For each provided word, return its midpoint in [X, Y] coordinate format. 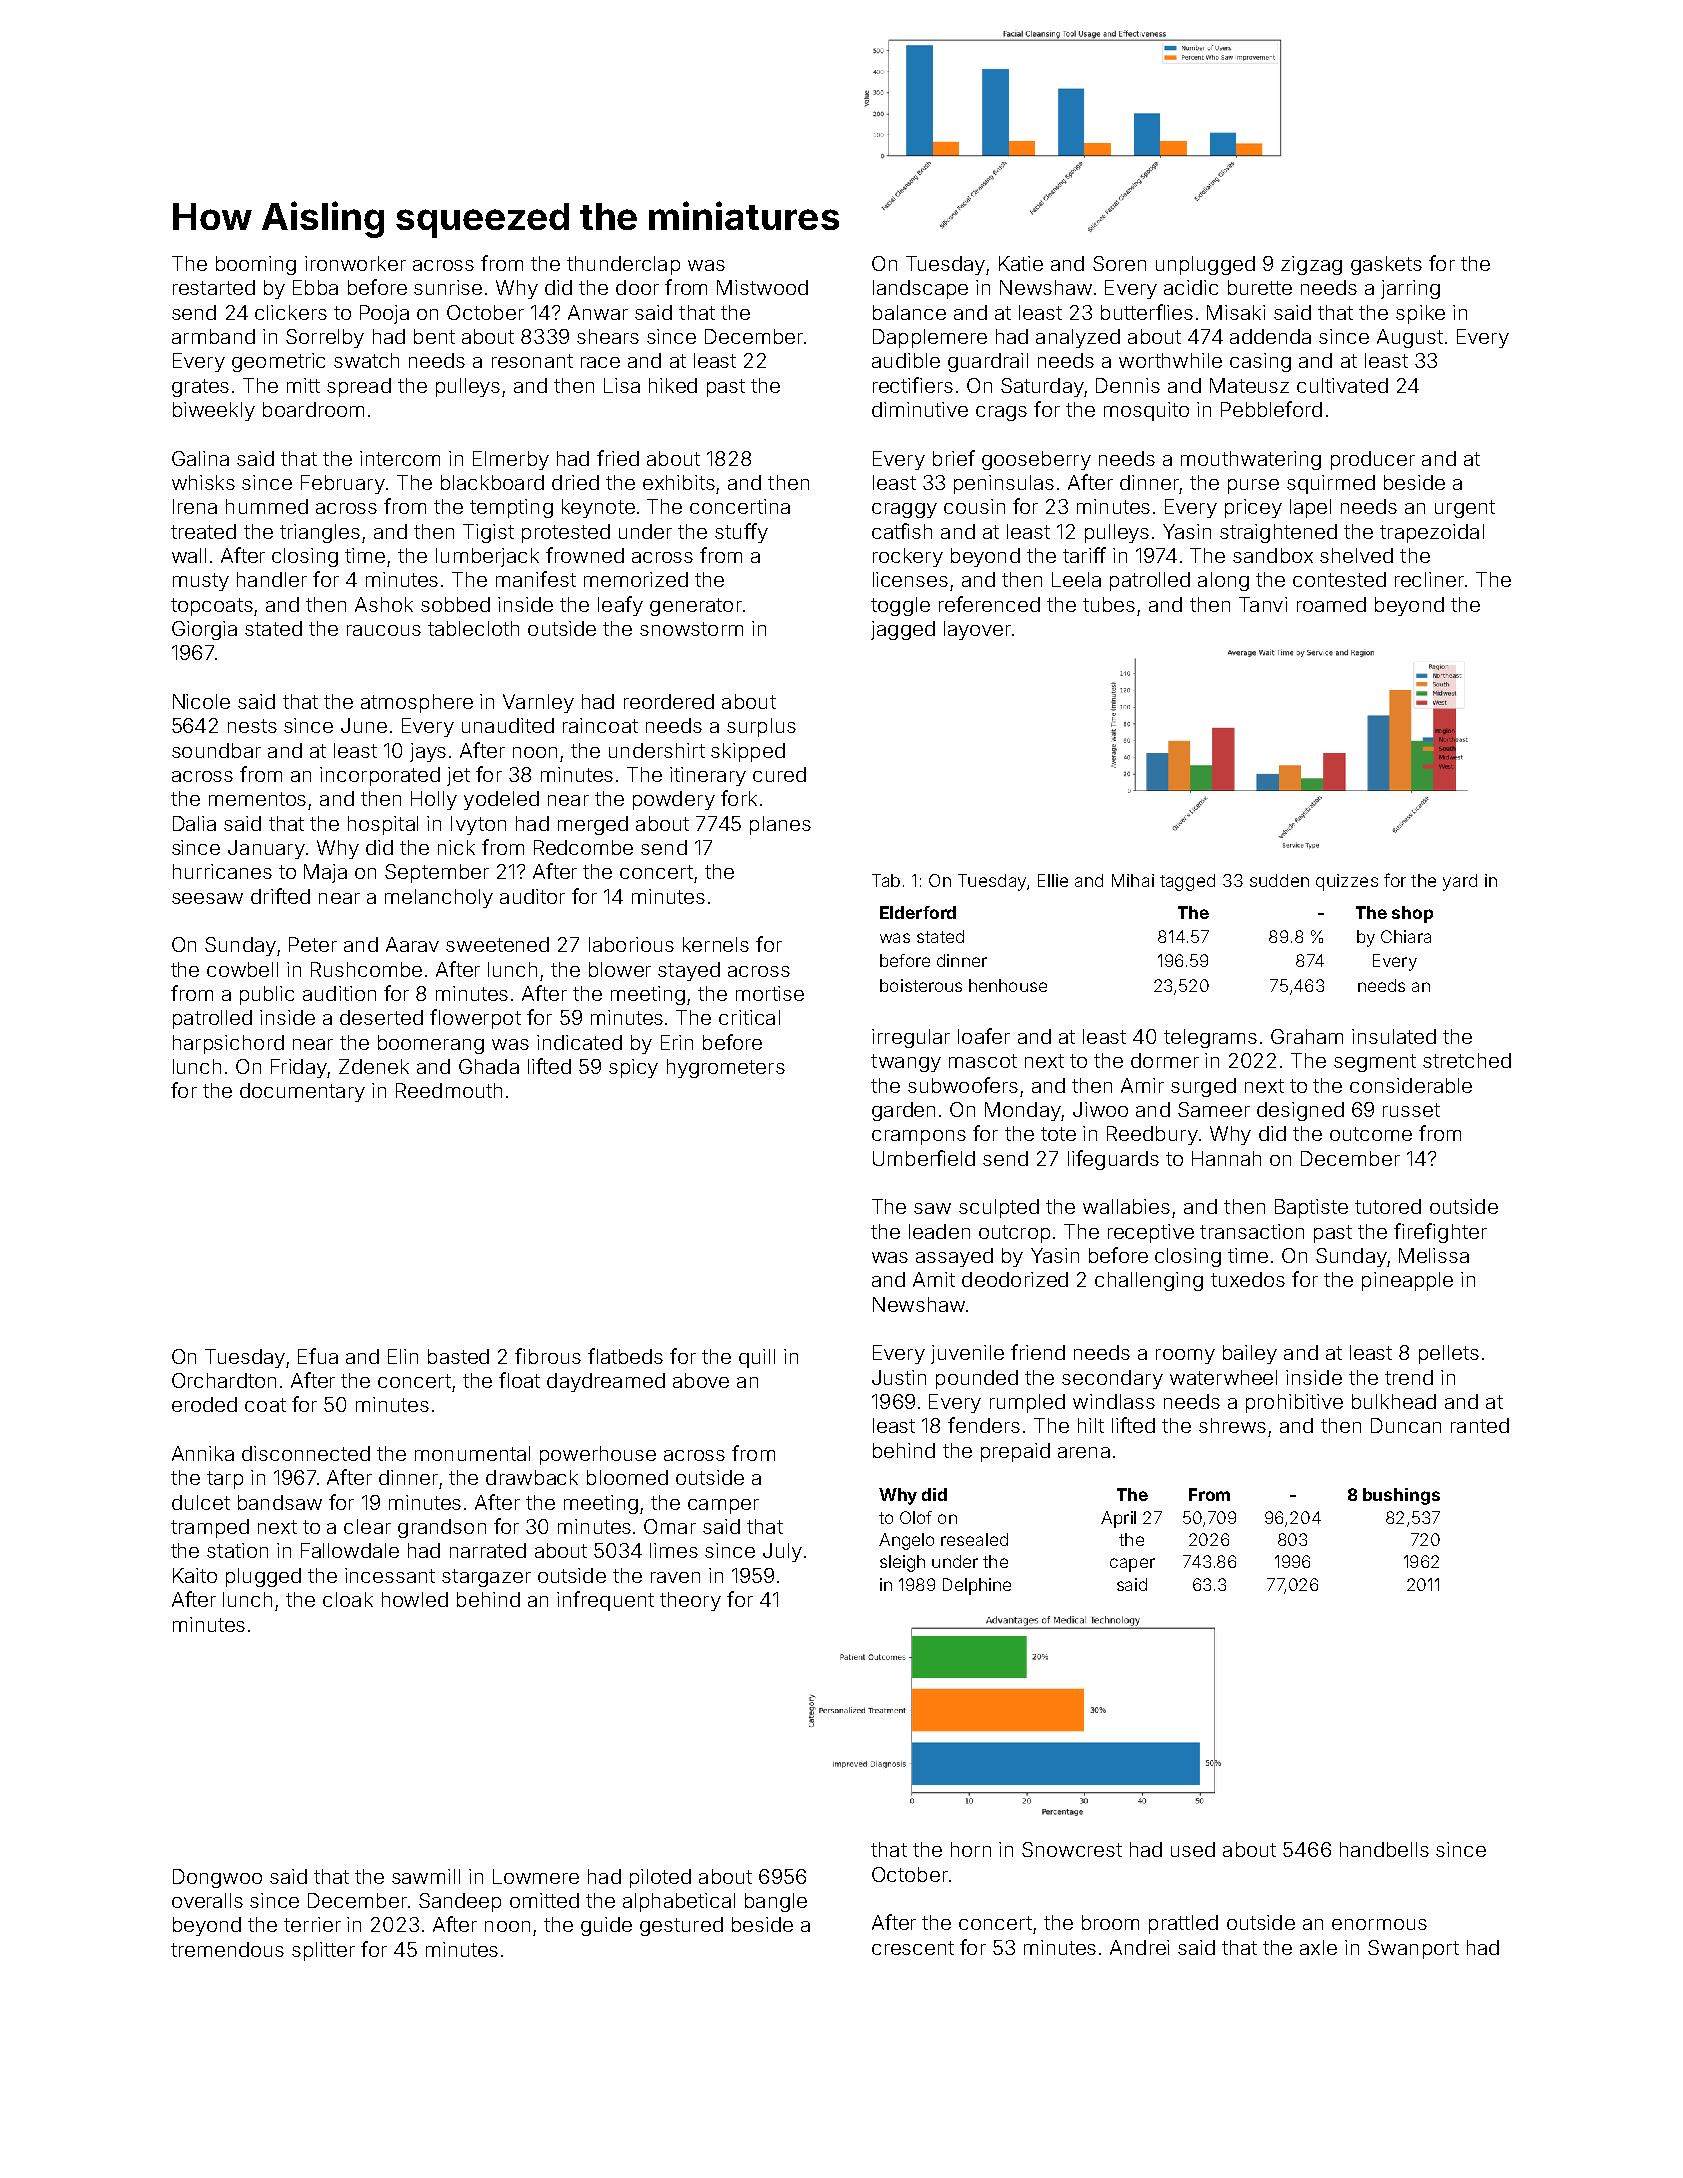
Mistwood [762, 287]
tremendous [227, 1949]
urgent [1465, 509]
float [519, 1380]
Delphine [977, 1586]
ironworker [355, 263]
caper [1132, 1565]
